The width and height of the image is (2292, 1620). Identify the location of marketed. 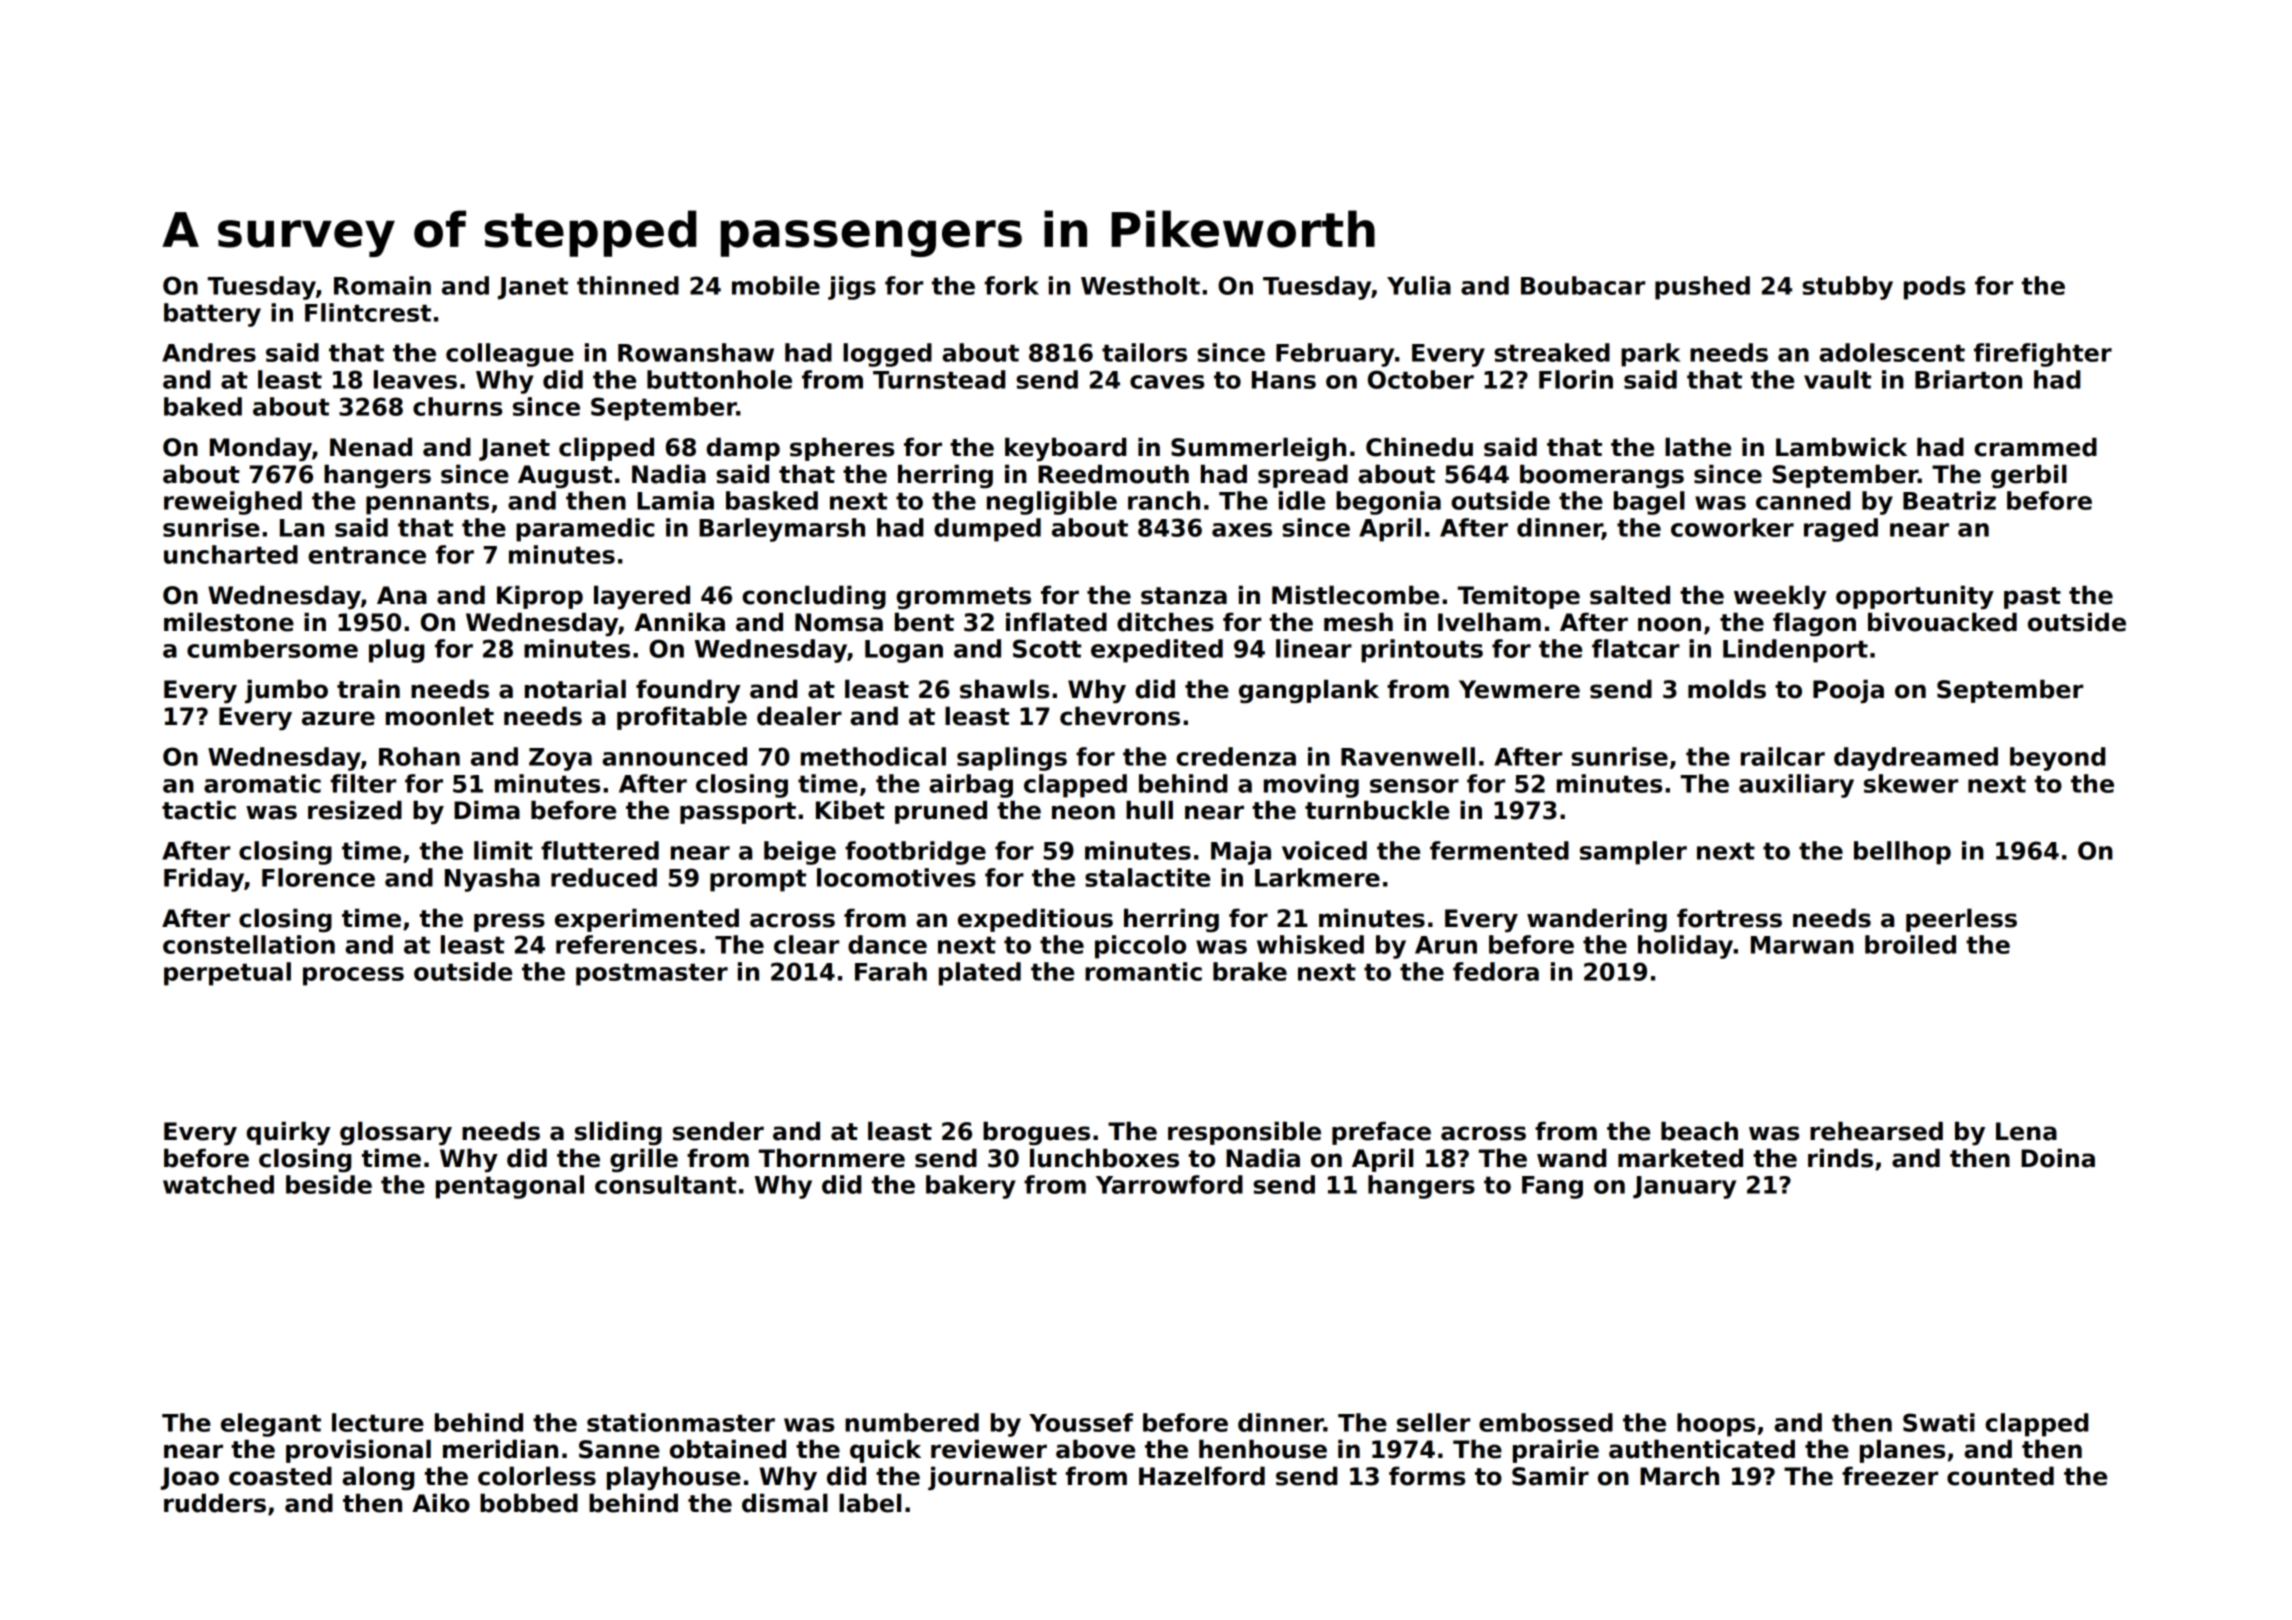
(1680, 1158).
